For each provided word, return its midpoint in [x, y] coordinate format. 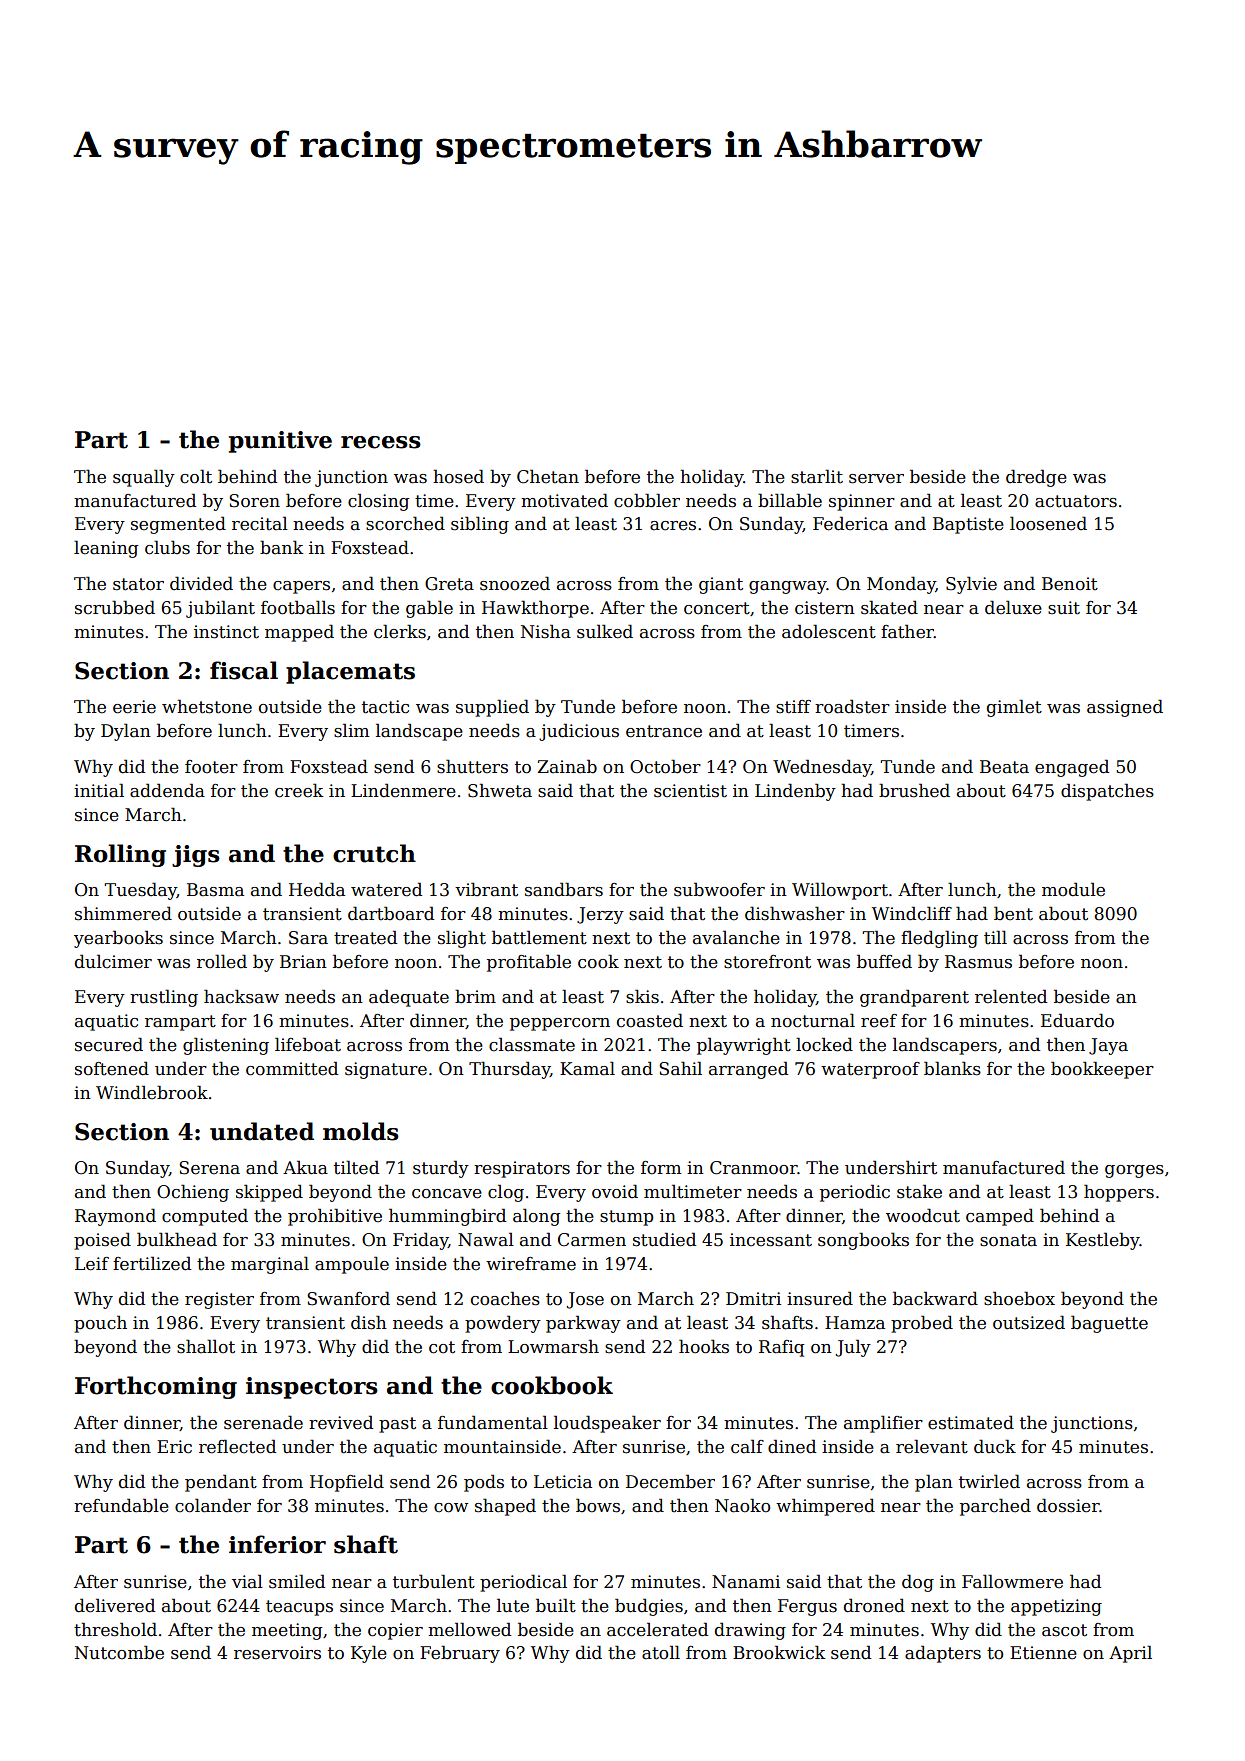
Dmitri [753, 1299]
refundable [121, 1505]
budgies [649, 1607]
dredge [1036, 478]
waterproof [870, 1070]
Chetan [548, 476]
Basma [215, 890]
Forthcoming [156, 1387]
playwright [744, 1046]
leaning [106, 549]
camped [1000, 1217]
